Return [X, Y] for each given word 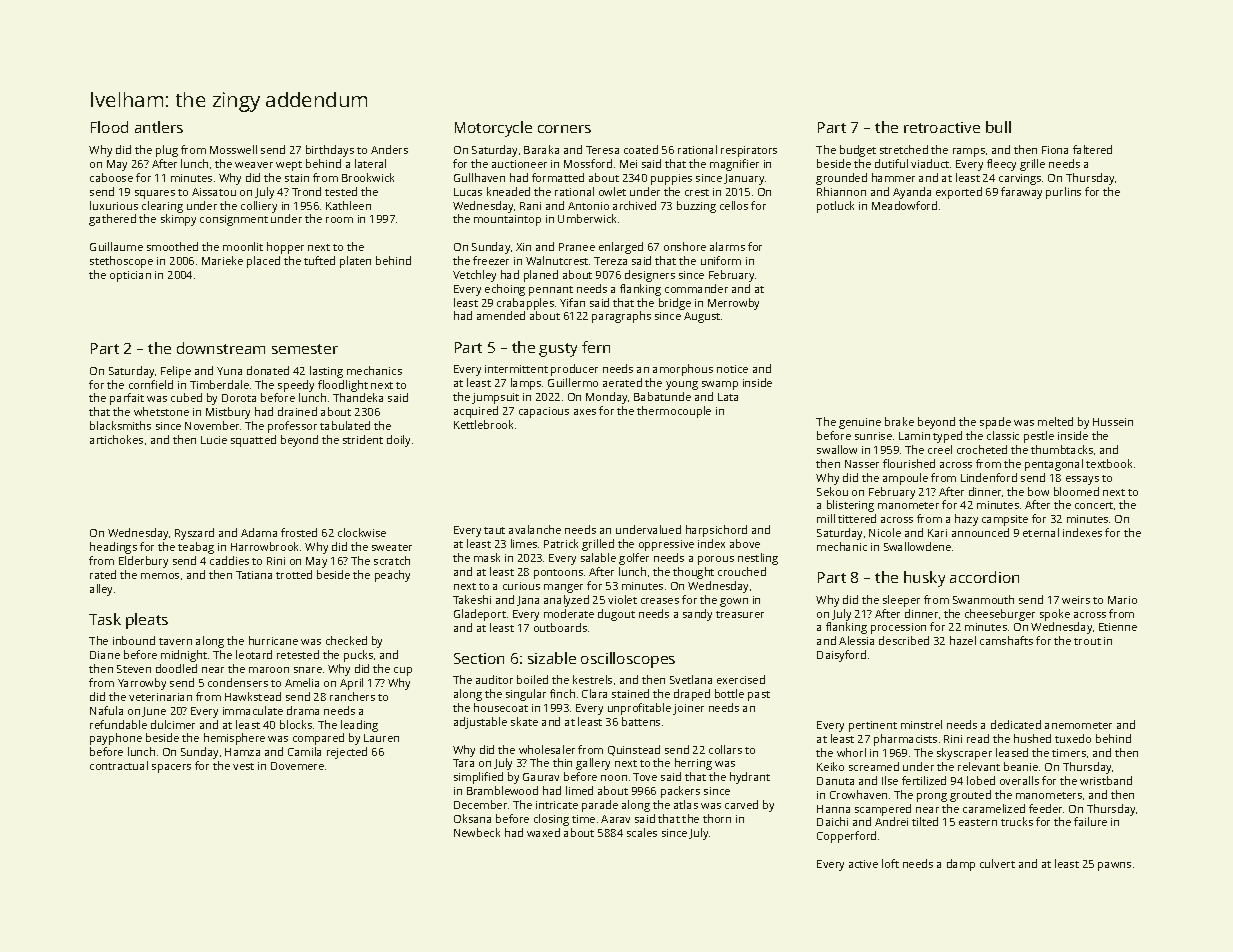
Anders [389, 149]
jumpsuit [495, 398]
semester [305, 349]
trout [1087, 641]
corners [564, 129]
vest [243, 766]
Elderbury [143, 562]
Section [479, 658]
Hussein [1113, 422]
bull [998, 127]
